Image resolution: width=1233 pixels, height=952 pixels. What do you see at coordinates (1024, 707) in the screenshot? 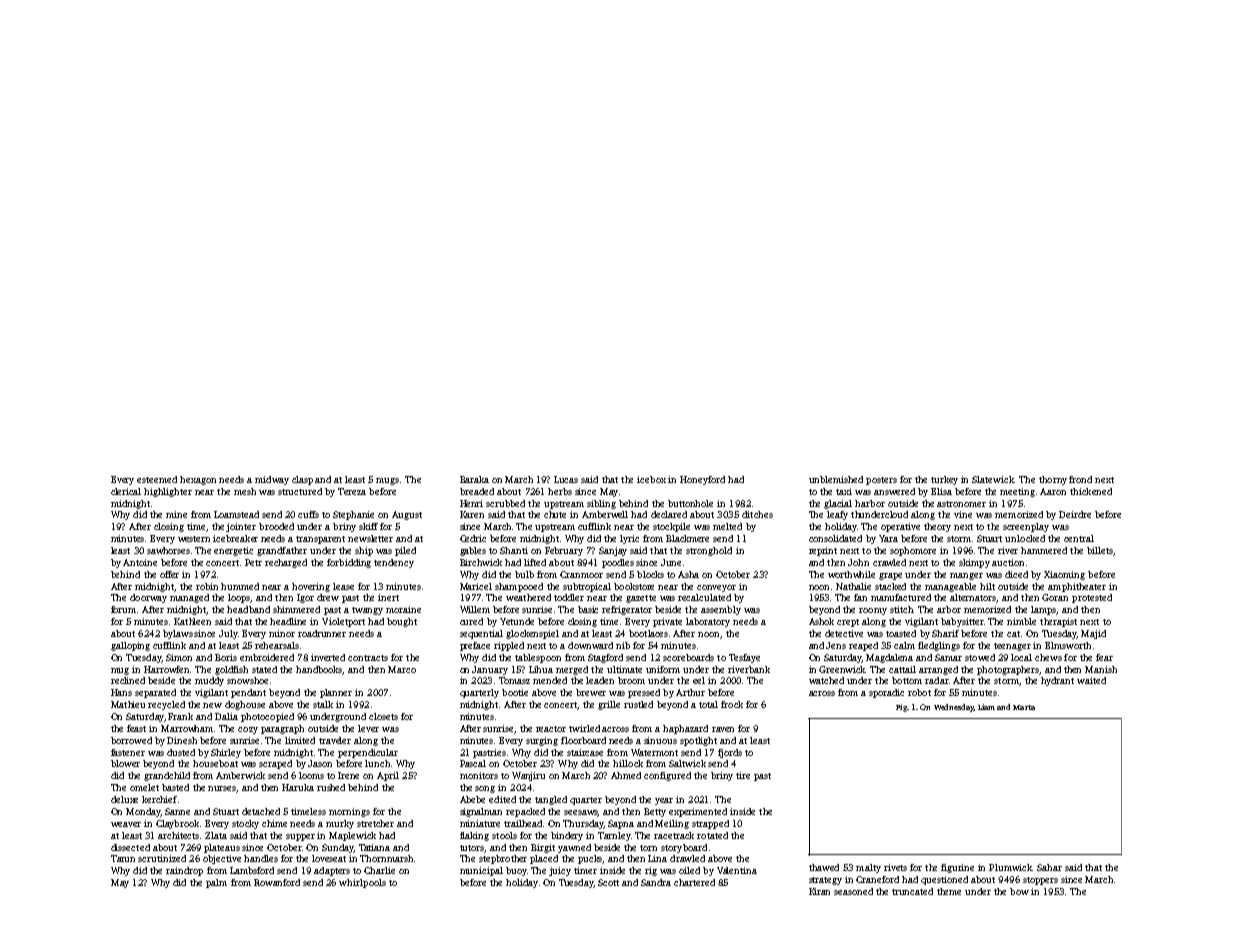
I see `Marta` at bounding box center [1024, 707].
